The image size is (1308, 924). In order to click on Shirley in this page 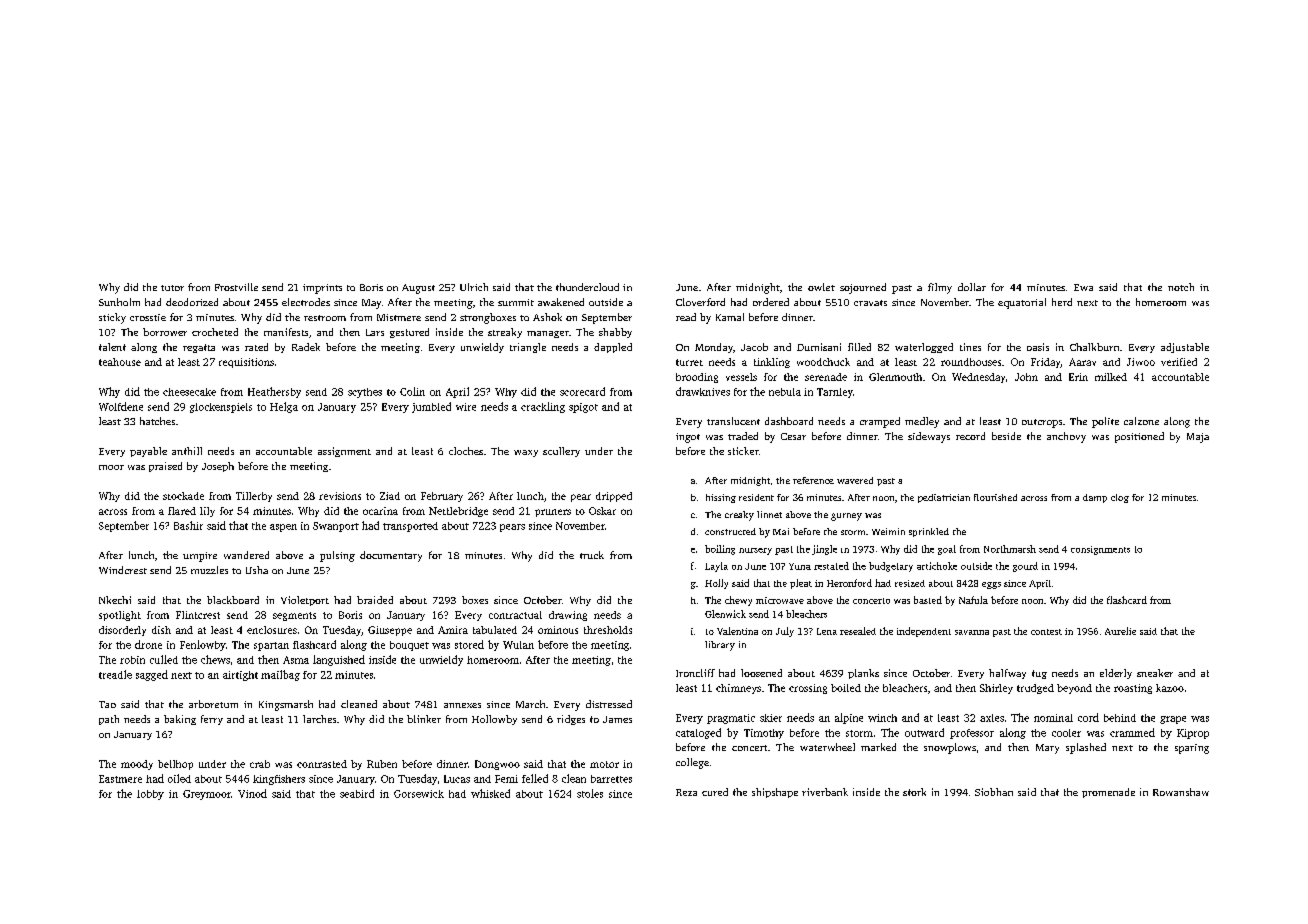, I will do `click(996, 689)`.
